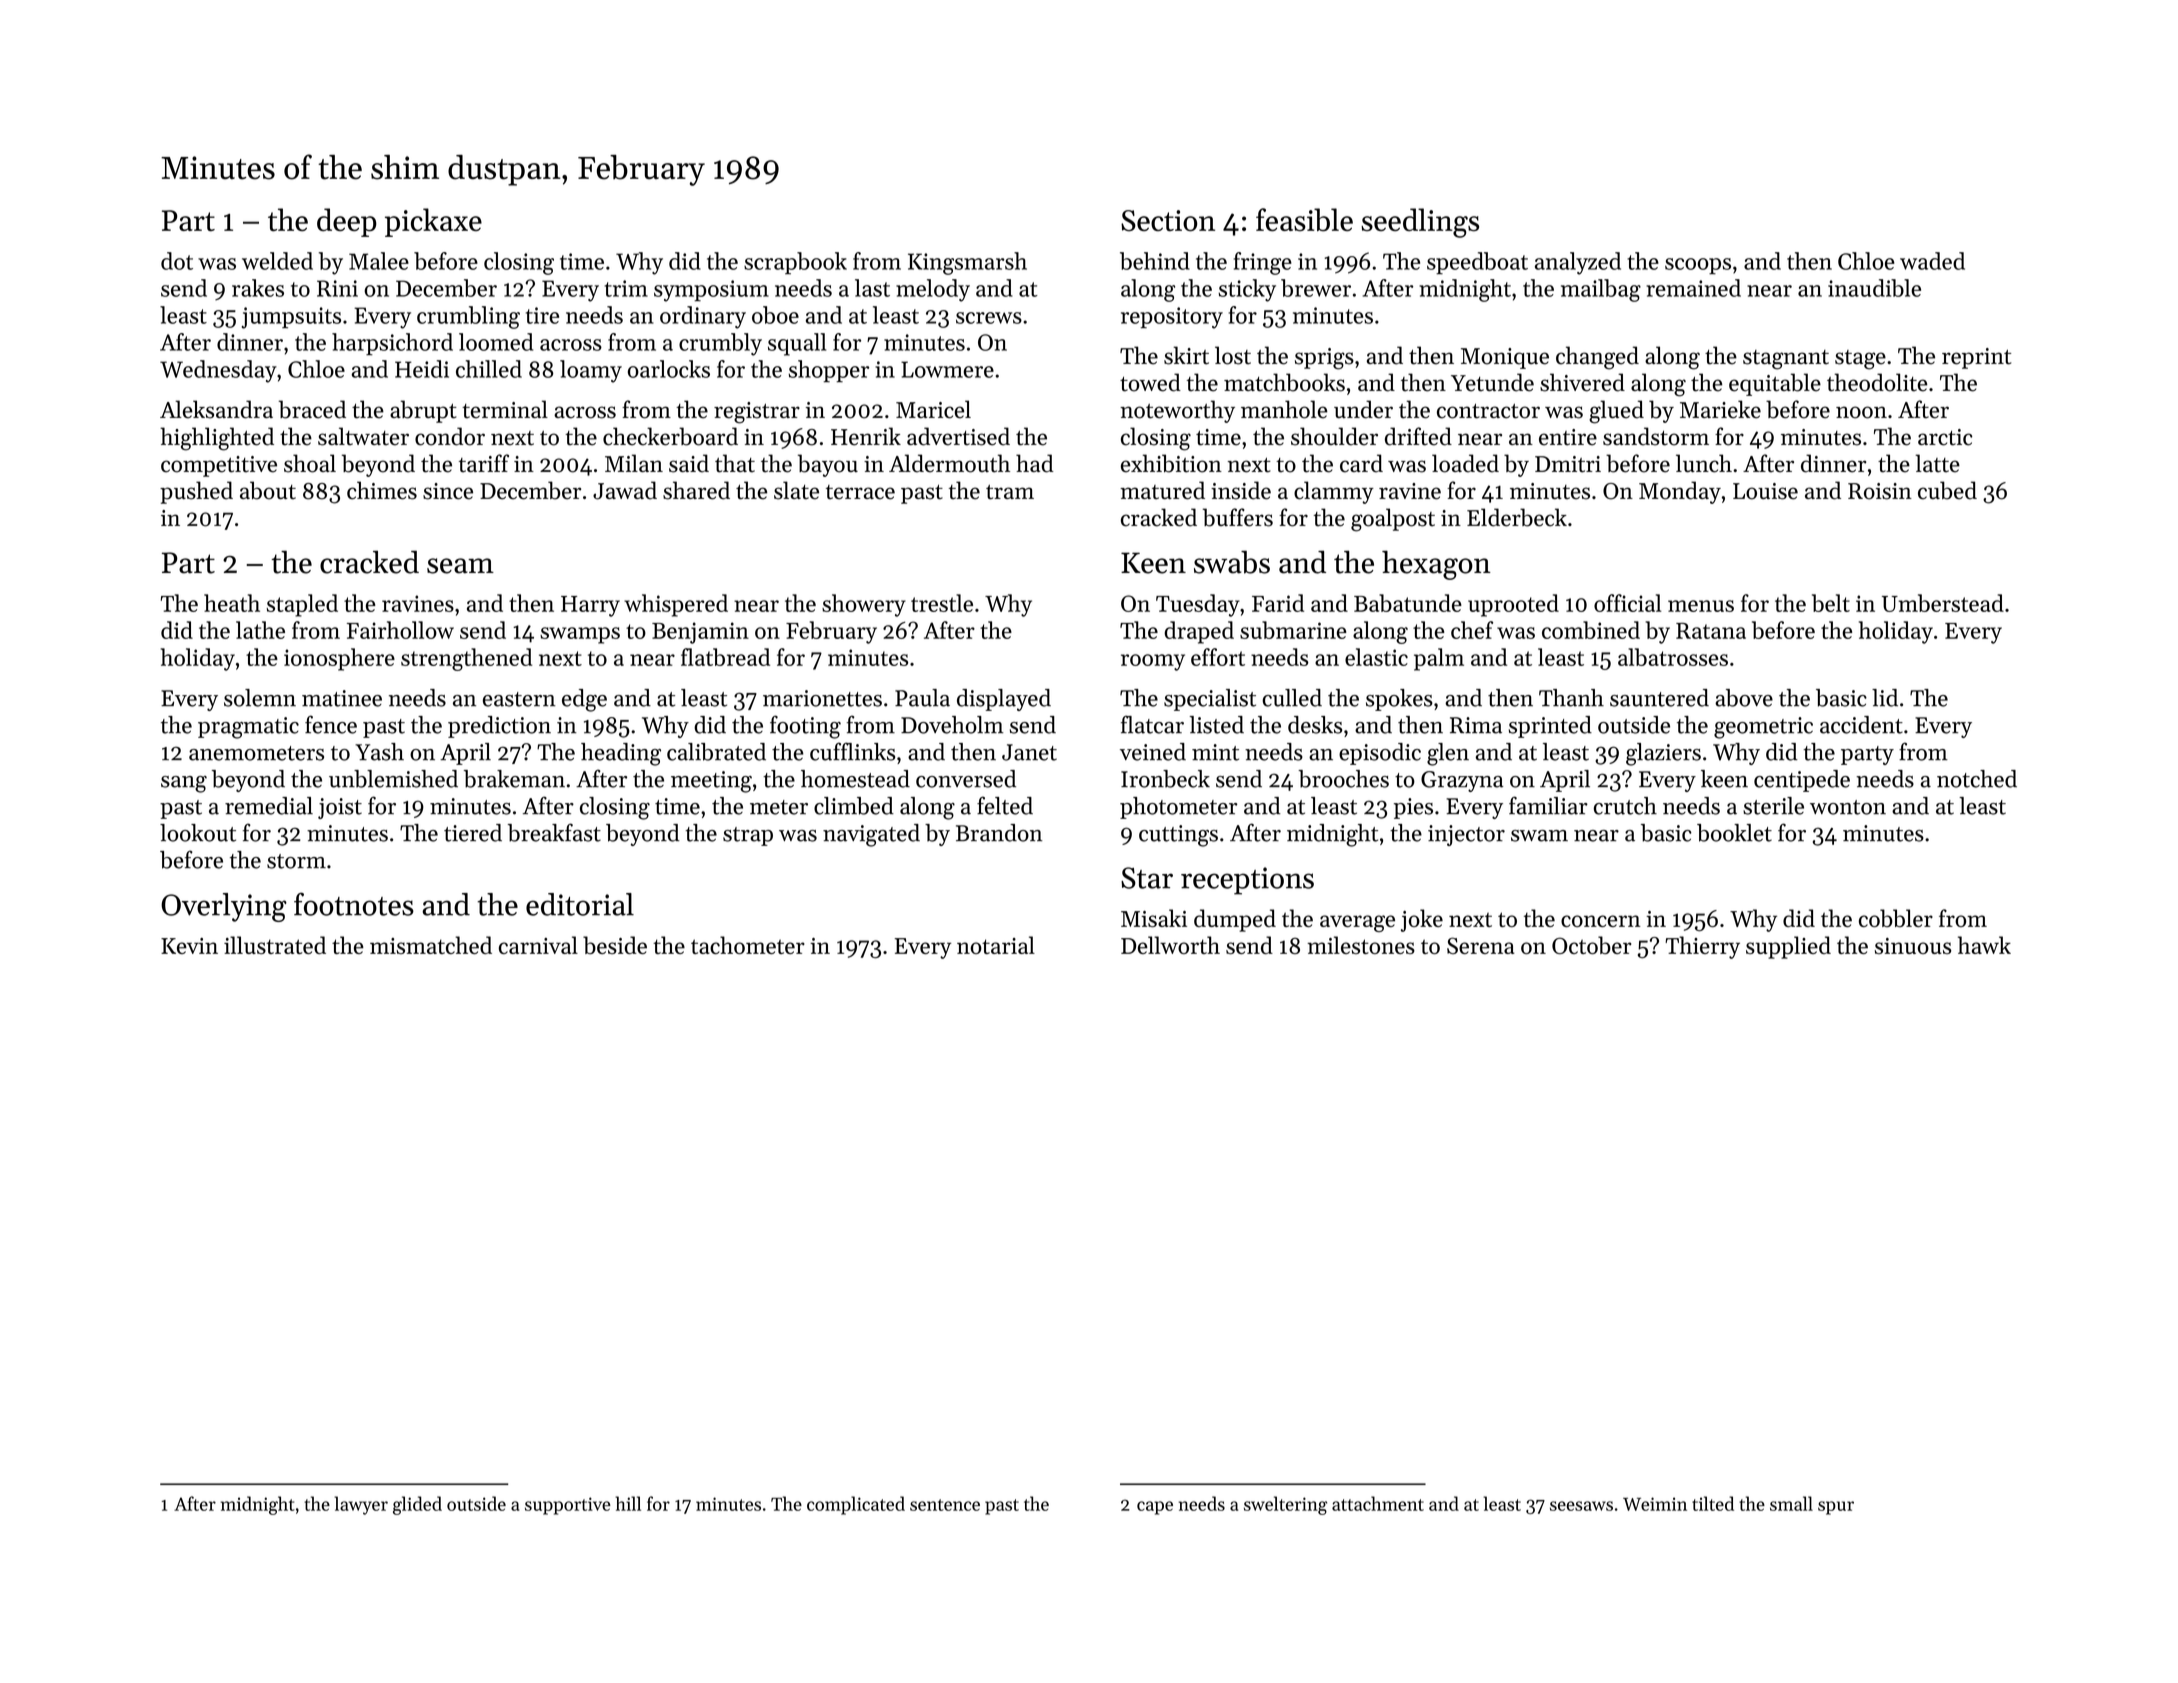 The height and width of the screenshot is (1683, 2178). I want to click on supportive, so click(568, 1506).
